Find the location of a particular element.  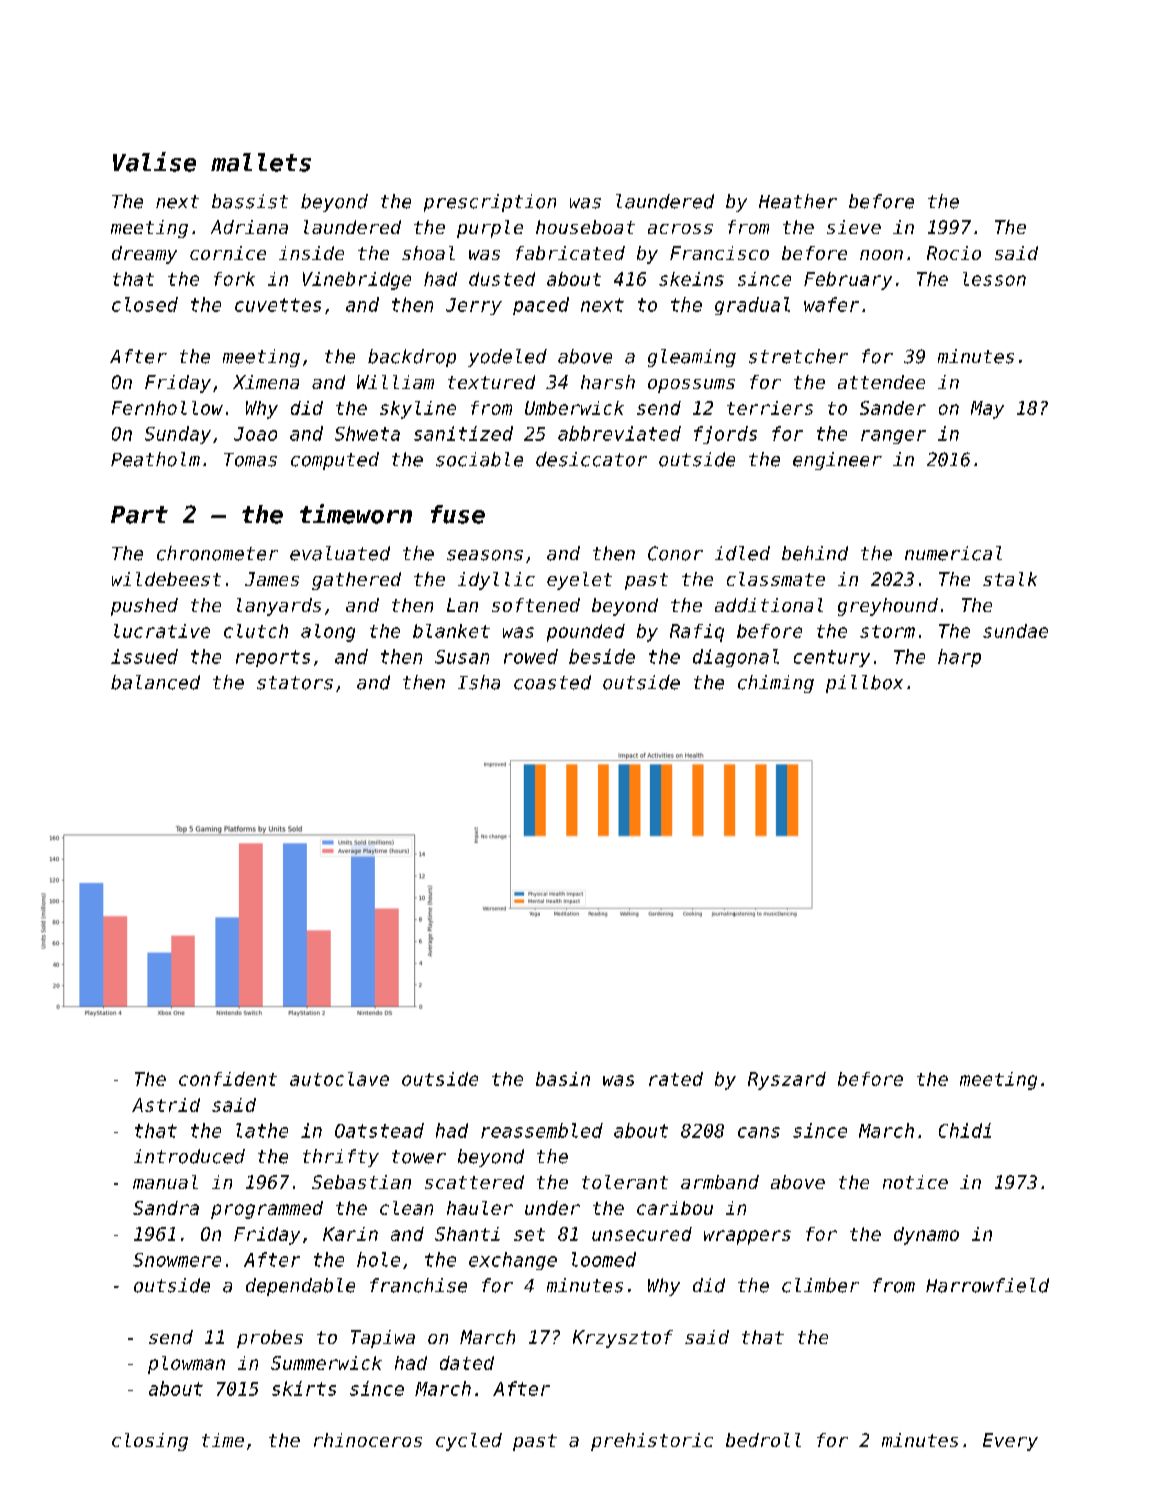

dynamo is located at coordinates (926, 1236).
